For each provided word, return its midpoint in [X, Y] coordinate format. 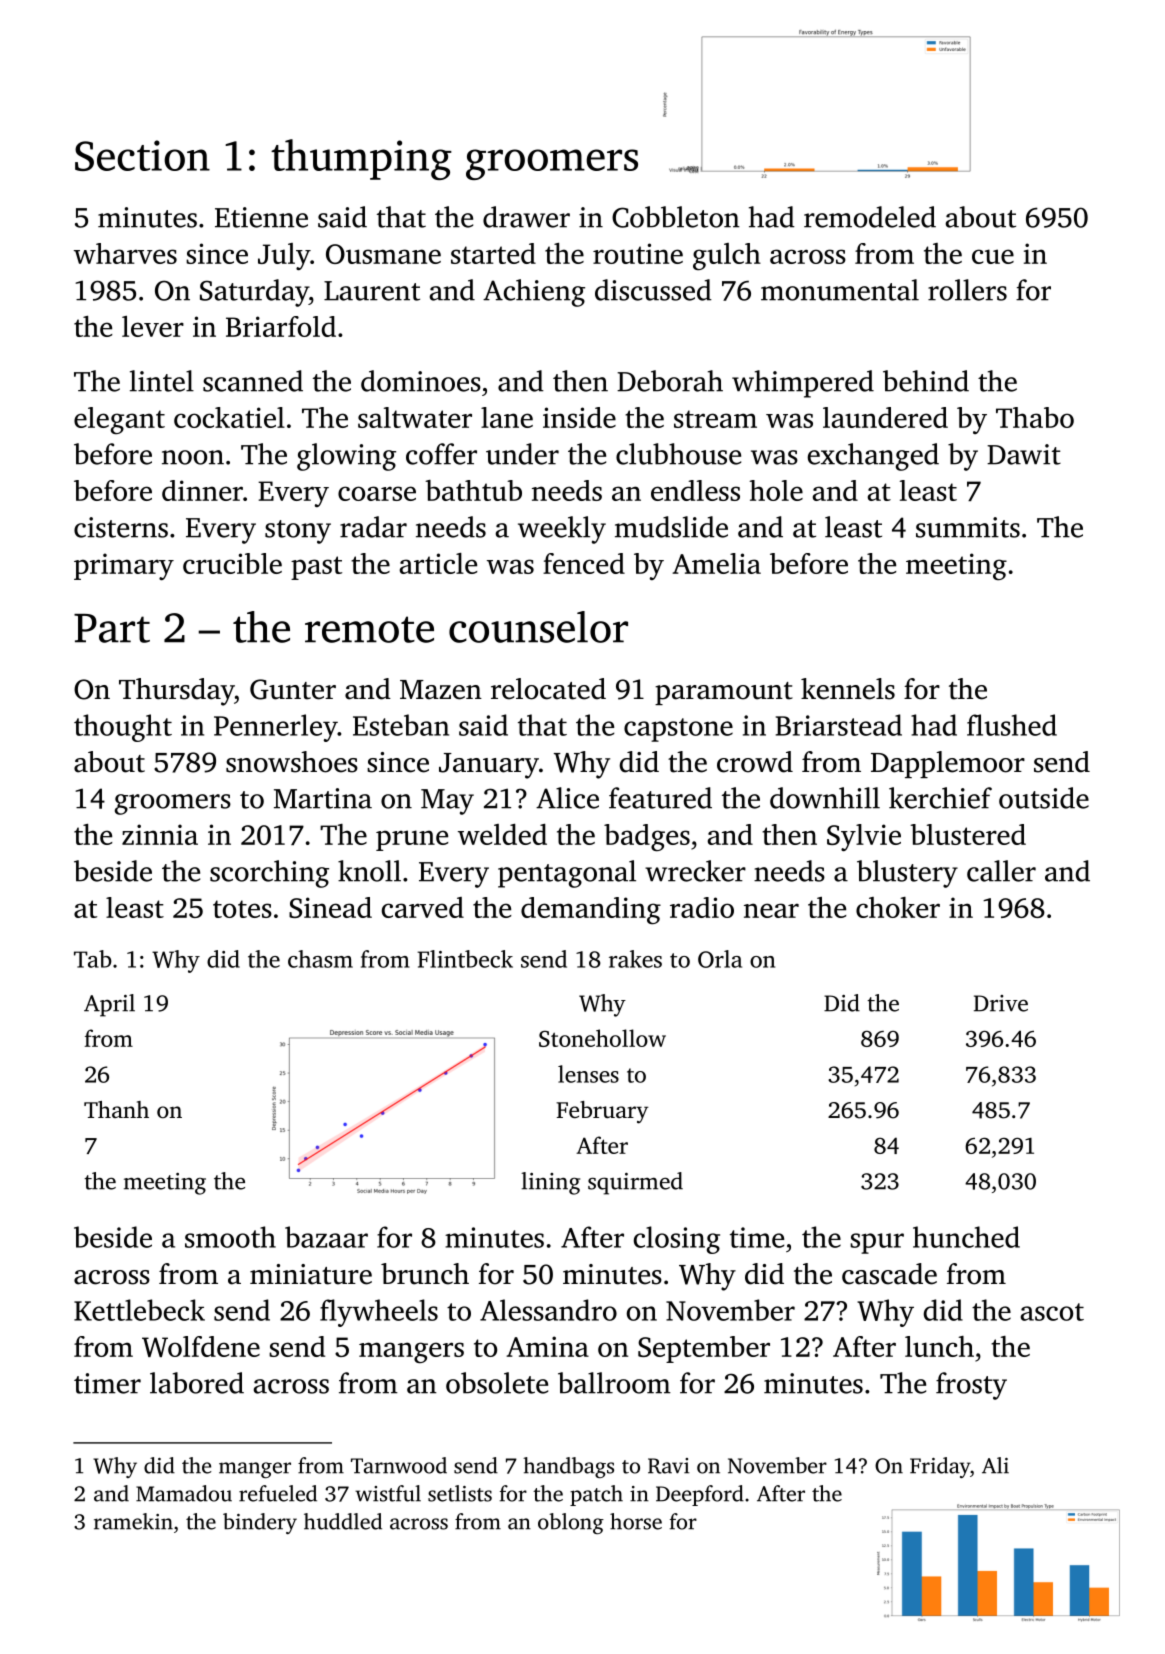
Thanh [116, 1109]
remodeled [870, 217]
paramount [724, 693]
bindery [260, 1523]
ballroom [614, 1383]
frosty [971, 1386]
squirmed [635, 1183]
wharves [125, 253]
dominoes [421, 381]
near [771, 910]
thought [123, 728]
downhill [825, 798]
